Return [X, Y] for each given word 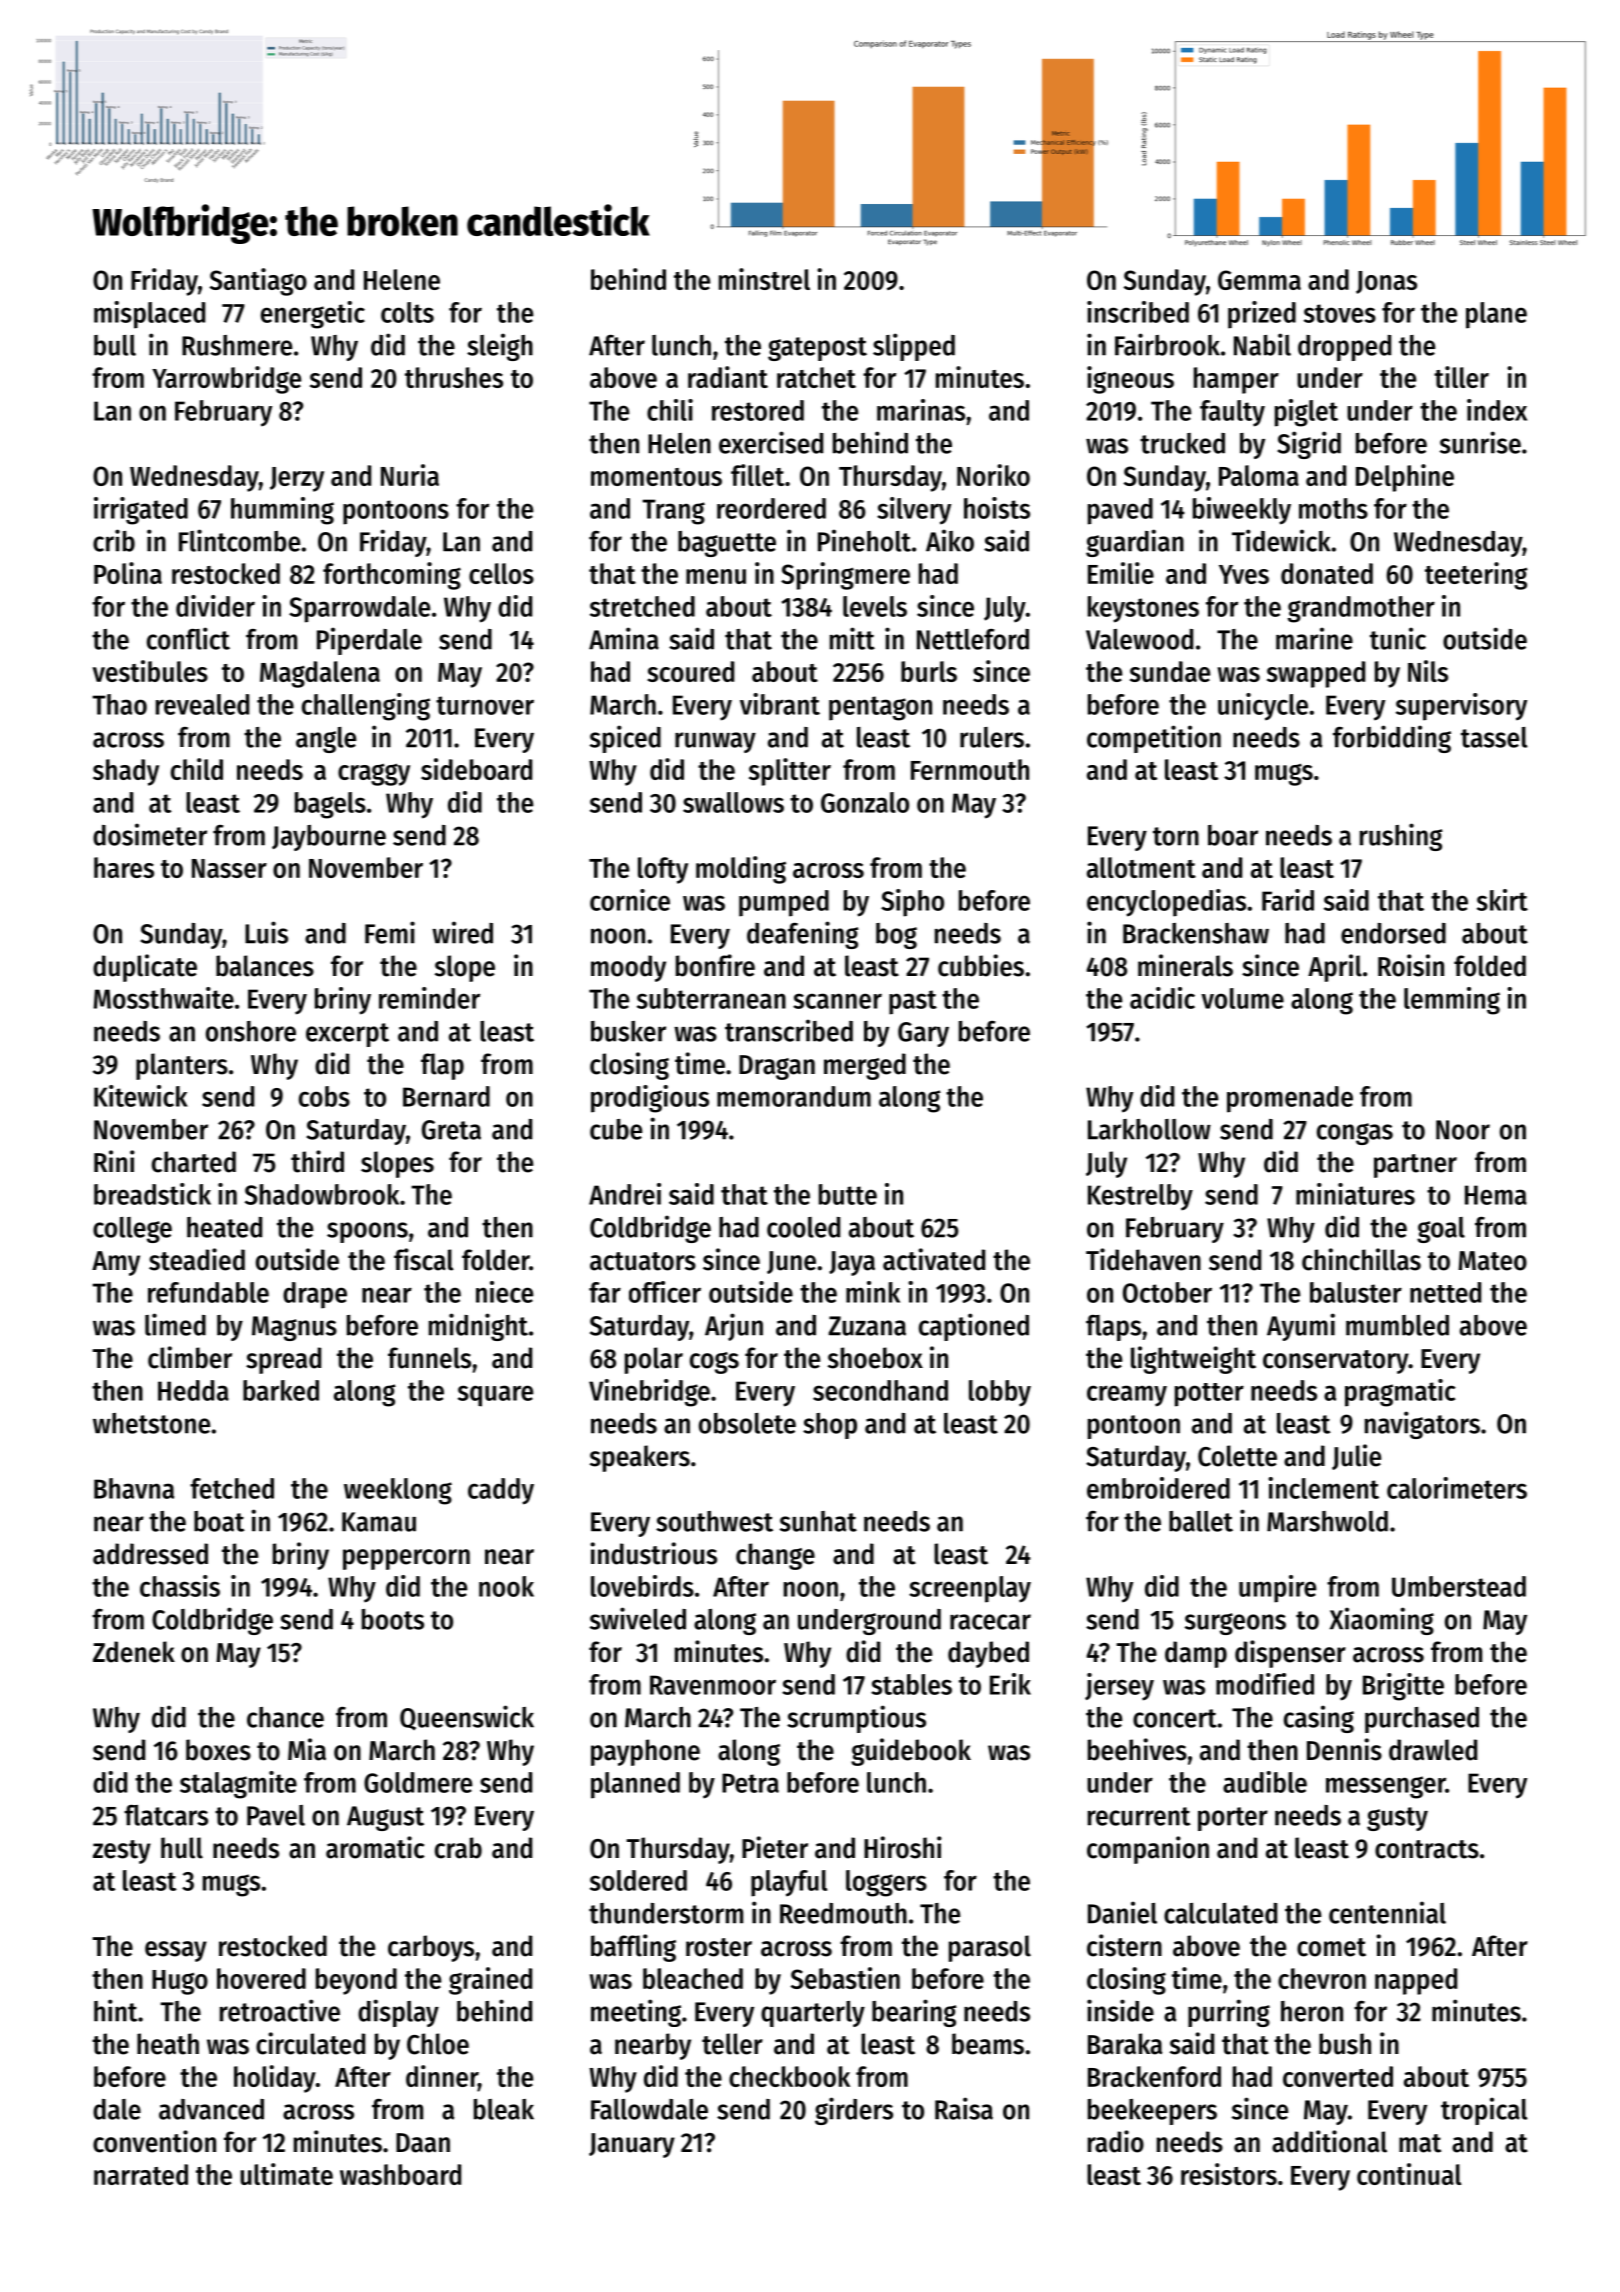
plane [1496, 315]
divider [215, 606]
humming [282, 511]
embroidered [1158, 1488]
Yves [1244, 574]
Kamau [379, 1522]
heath [168, 2044]
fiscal [424, 1259]
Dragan [777, 1067]
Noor [1463, 1130]
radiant [728, 377]
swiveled [638, 1618]
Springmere [845, 576]
